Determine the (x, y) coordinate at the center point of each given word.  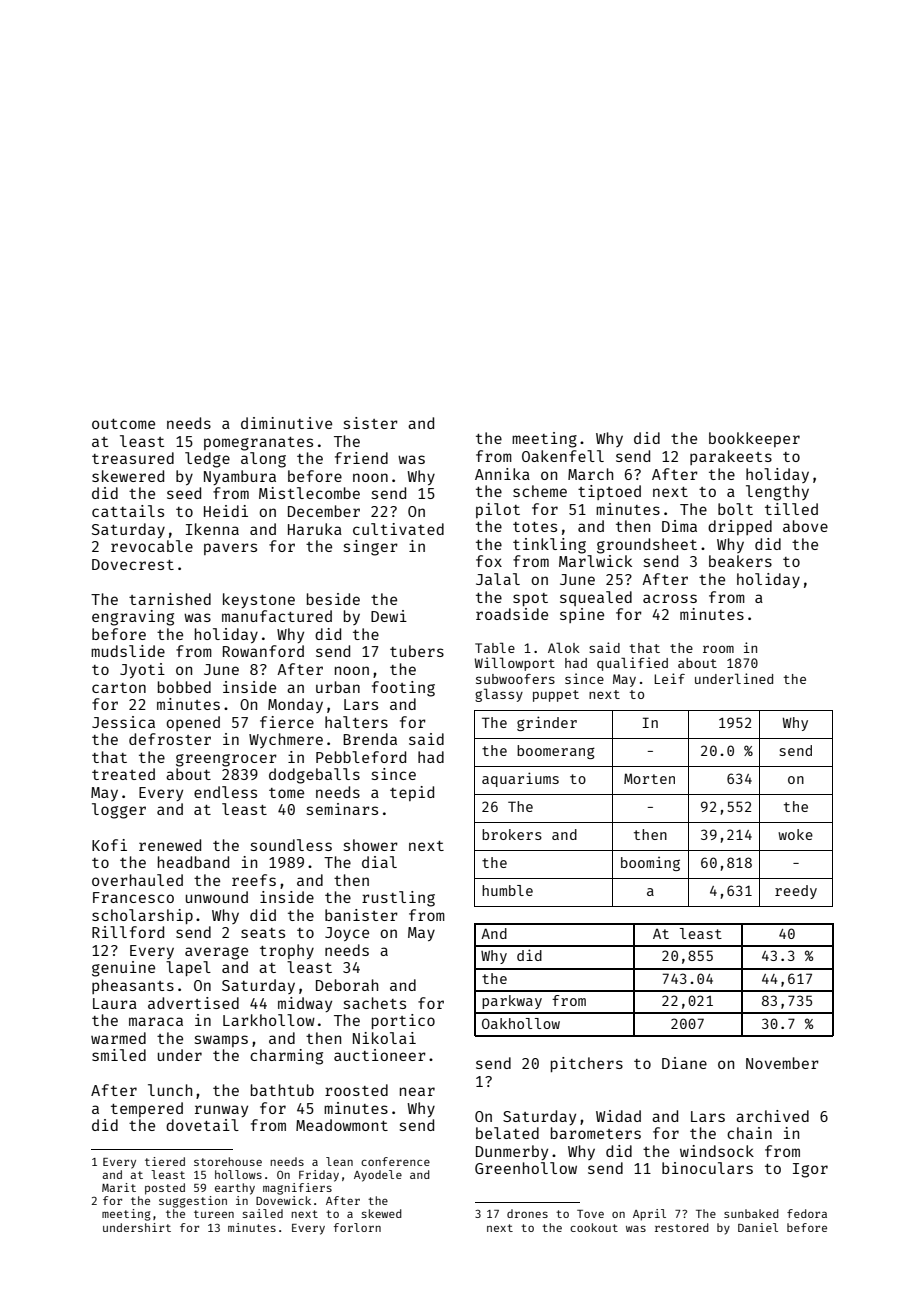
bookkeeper (754, 439)
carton (119, 688)
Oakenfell (563, 456)
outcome (123, 424)
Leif (669, 678)
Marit (119, 1187)
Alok (564, 647)
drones (527, 1213)
